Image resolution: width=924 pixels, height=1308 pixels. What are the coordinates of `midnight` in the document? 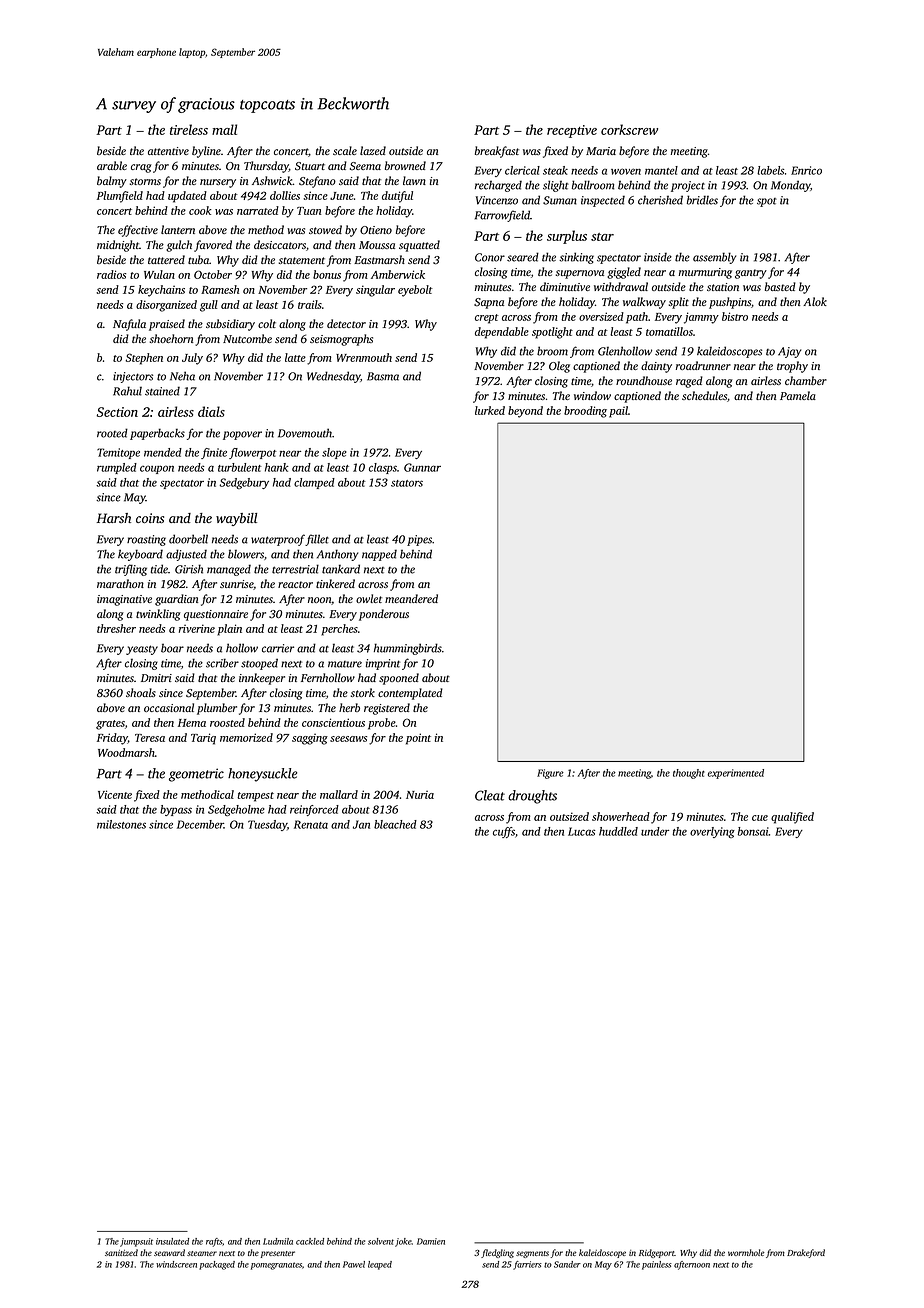 It's located at (118, 246).
